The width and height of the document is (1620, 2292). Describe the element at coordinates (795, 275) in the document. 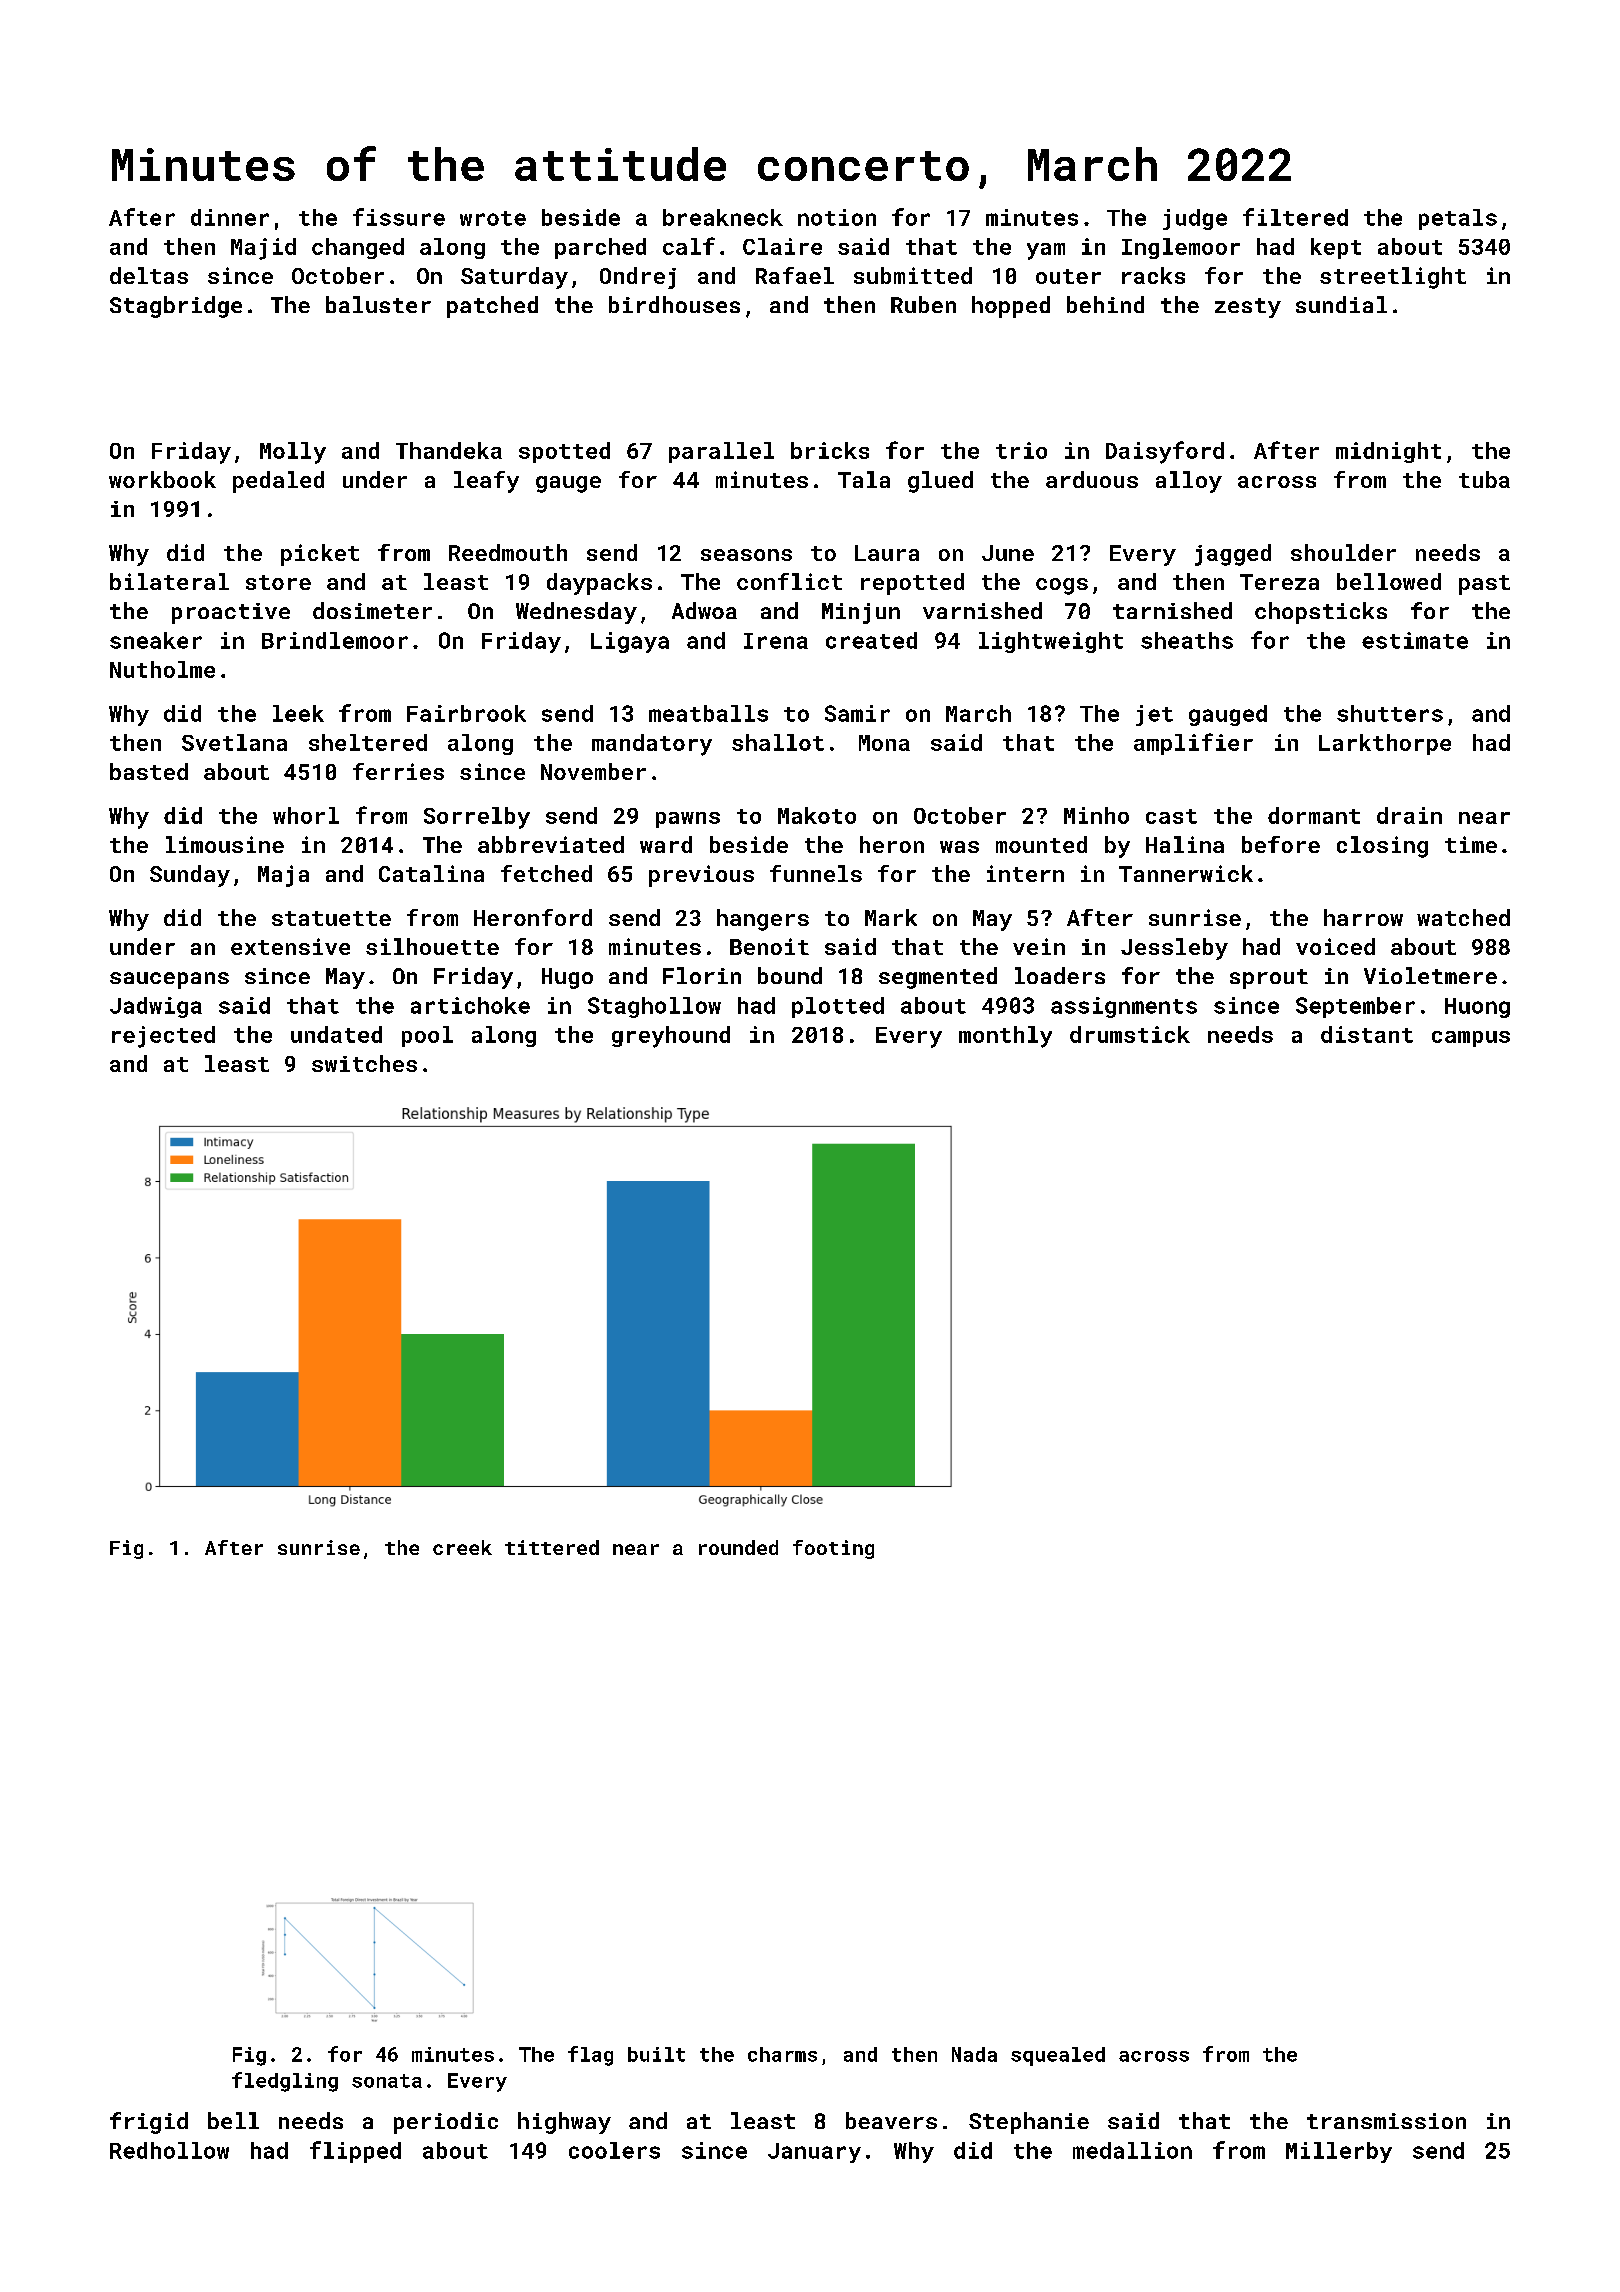

I see `Rafael` at that location.
